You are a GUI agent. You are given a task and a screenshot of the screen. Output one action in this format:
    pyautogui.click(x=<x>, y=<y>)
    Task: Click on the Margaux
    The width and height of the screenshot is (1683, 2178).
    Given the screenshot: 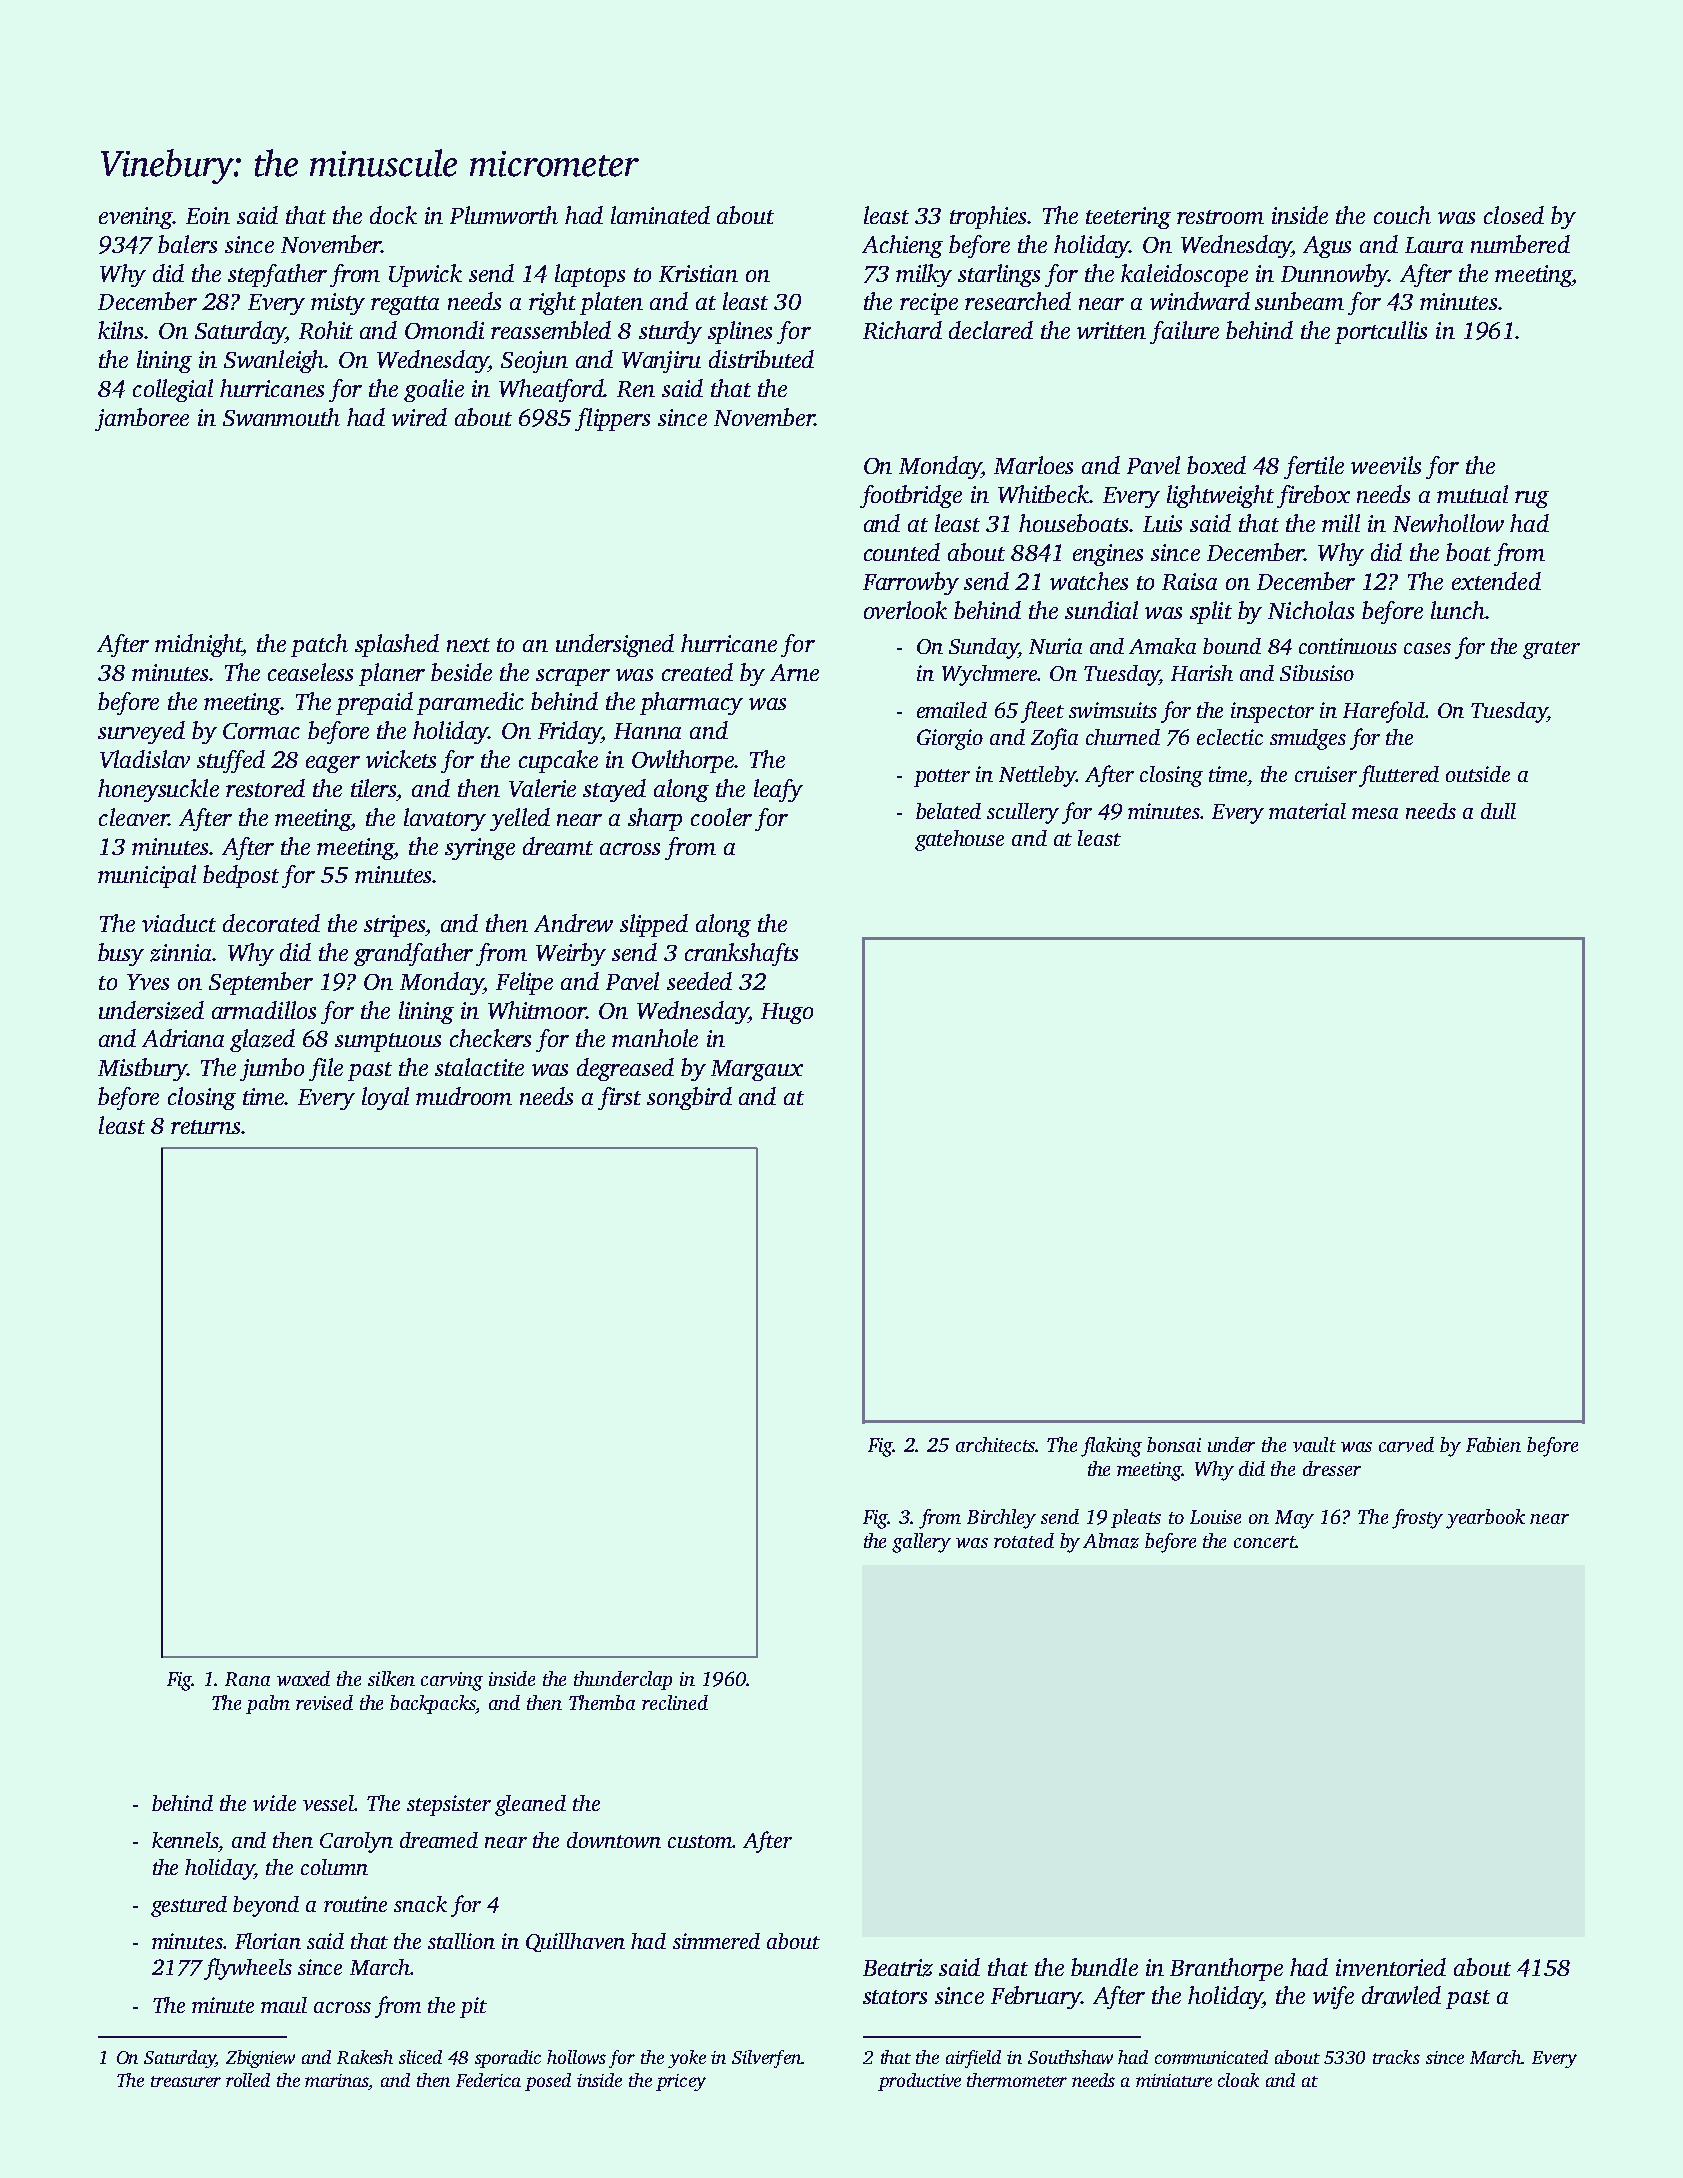 What is the action you would take?
    pyautogui.click(x=757, y=1070)
